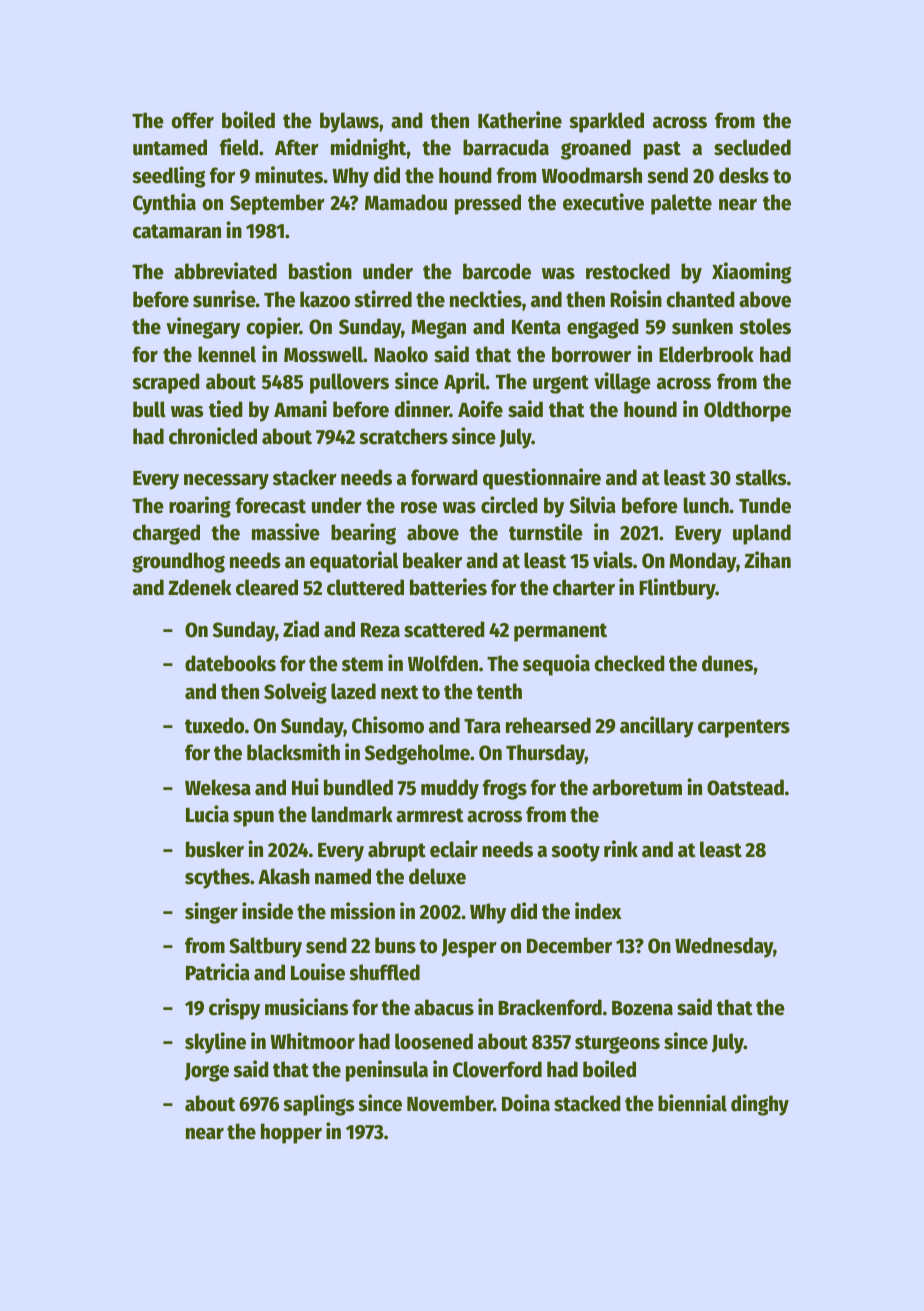 Image resolution: width=924 pixels, height=1311 pixels. Describe the element at coordinates (752, 147) in the screenshot. I see `secluded` at that location.
